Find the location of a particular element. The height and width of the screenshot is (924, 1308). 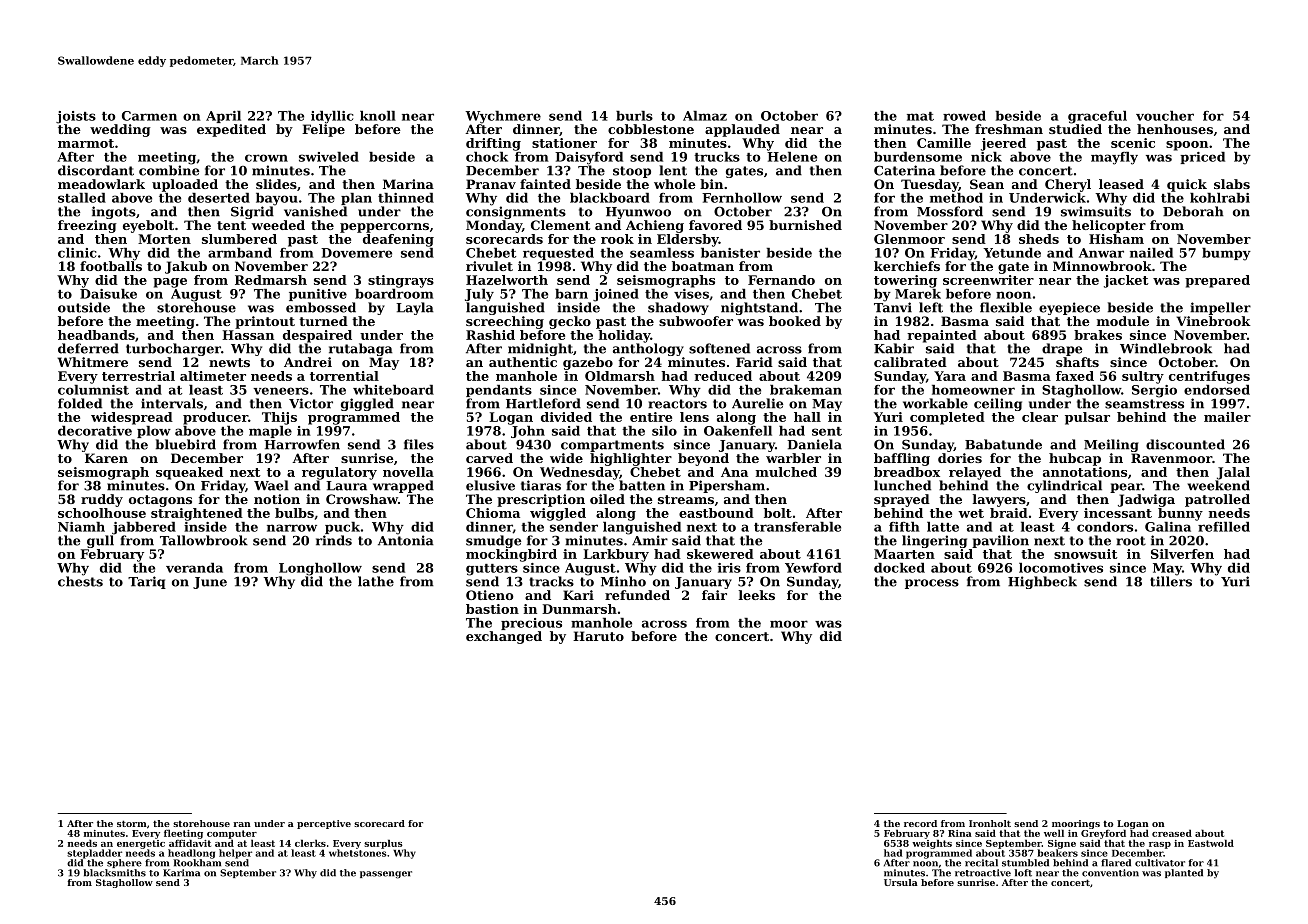

retroactive is located at coordinates (983, 873).
